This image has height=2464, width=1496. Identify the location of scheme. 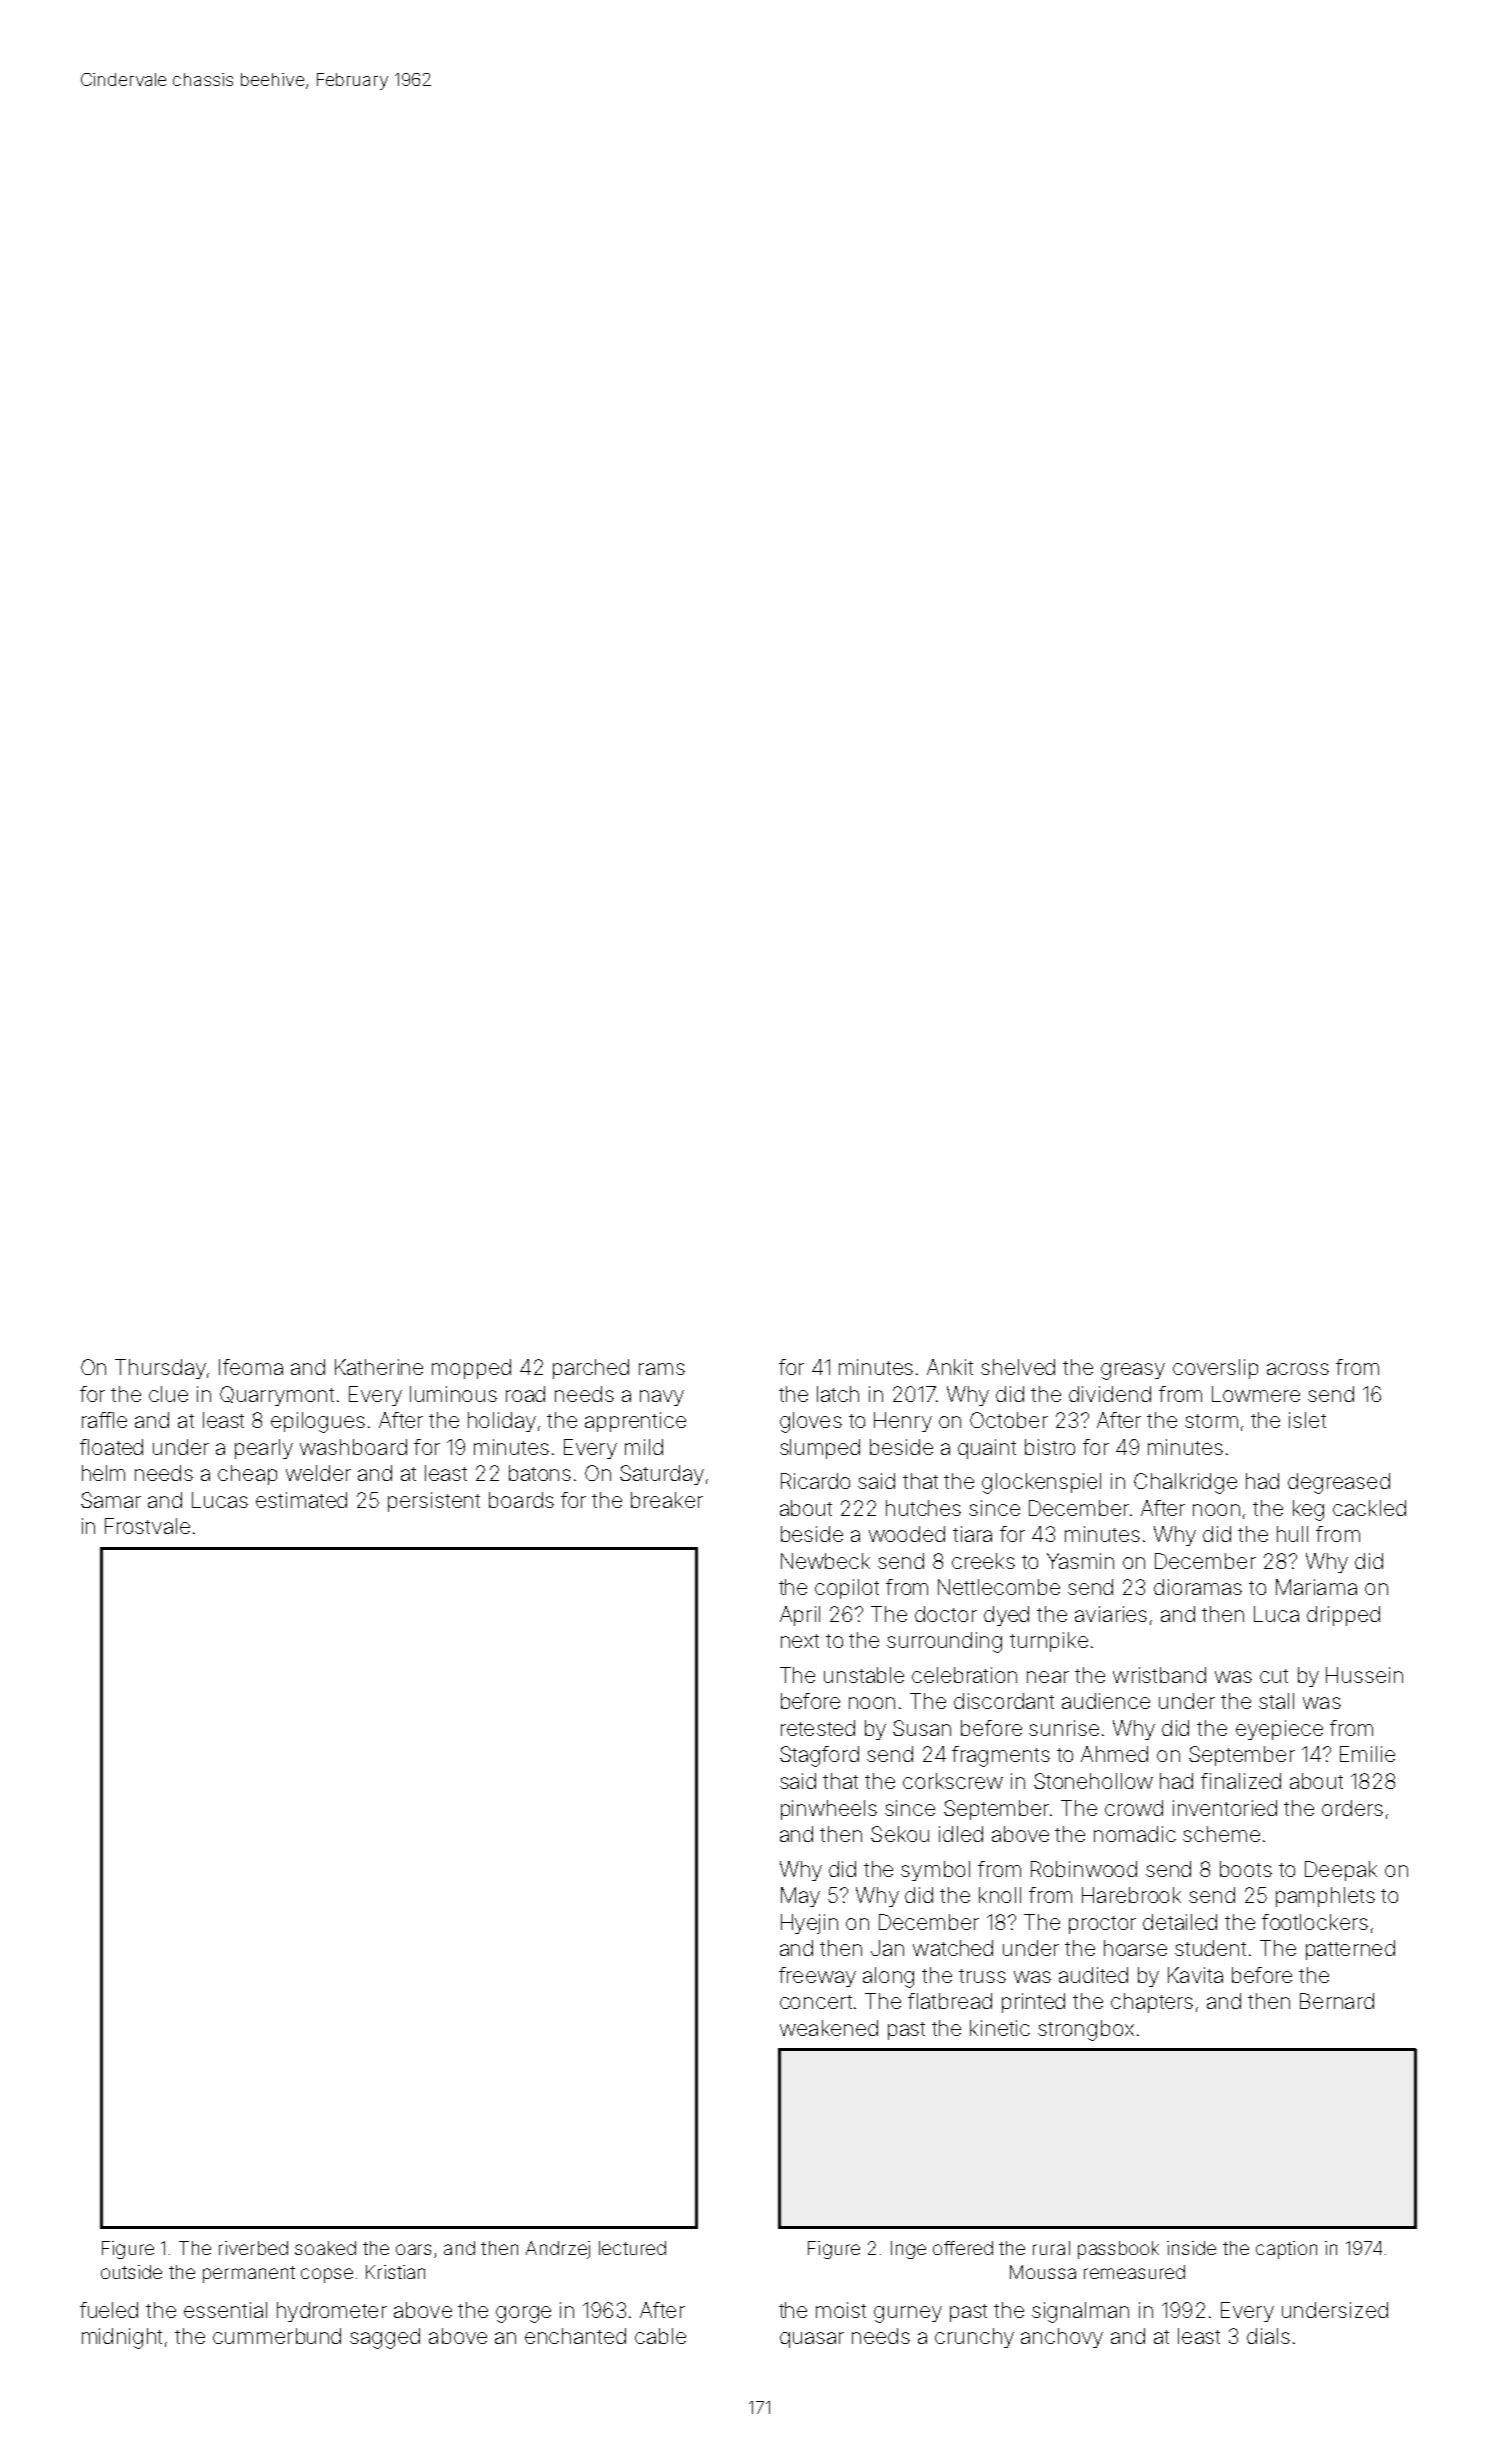
(1221, 1834).
